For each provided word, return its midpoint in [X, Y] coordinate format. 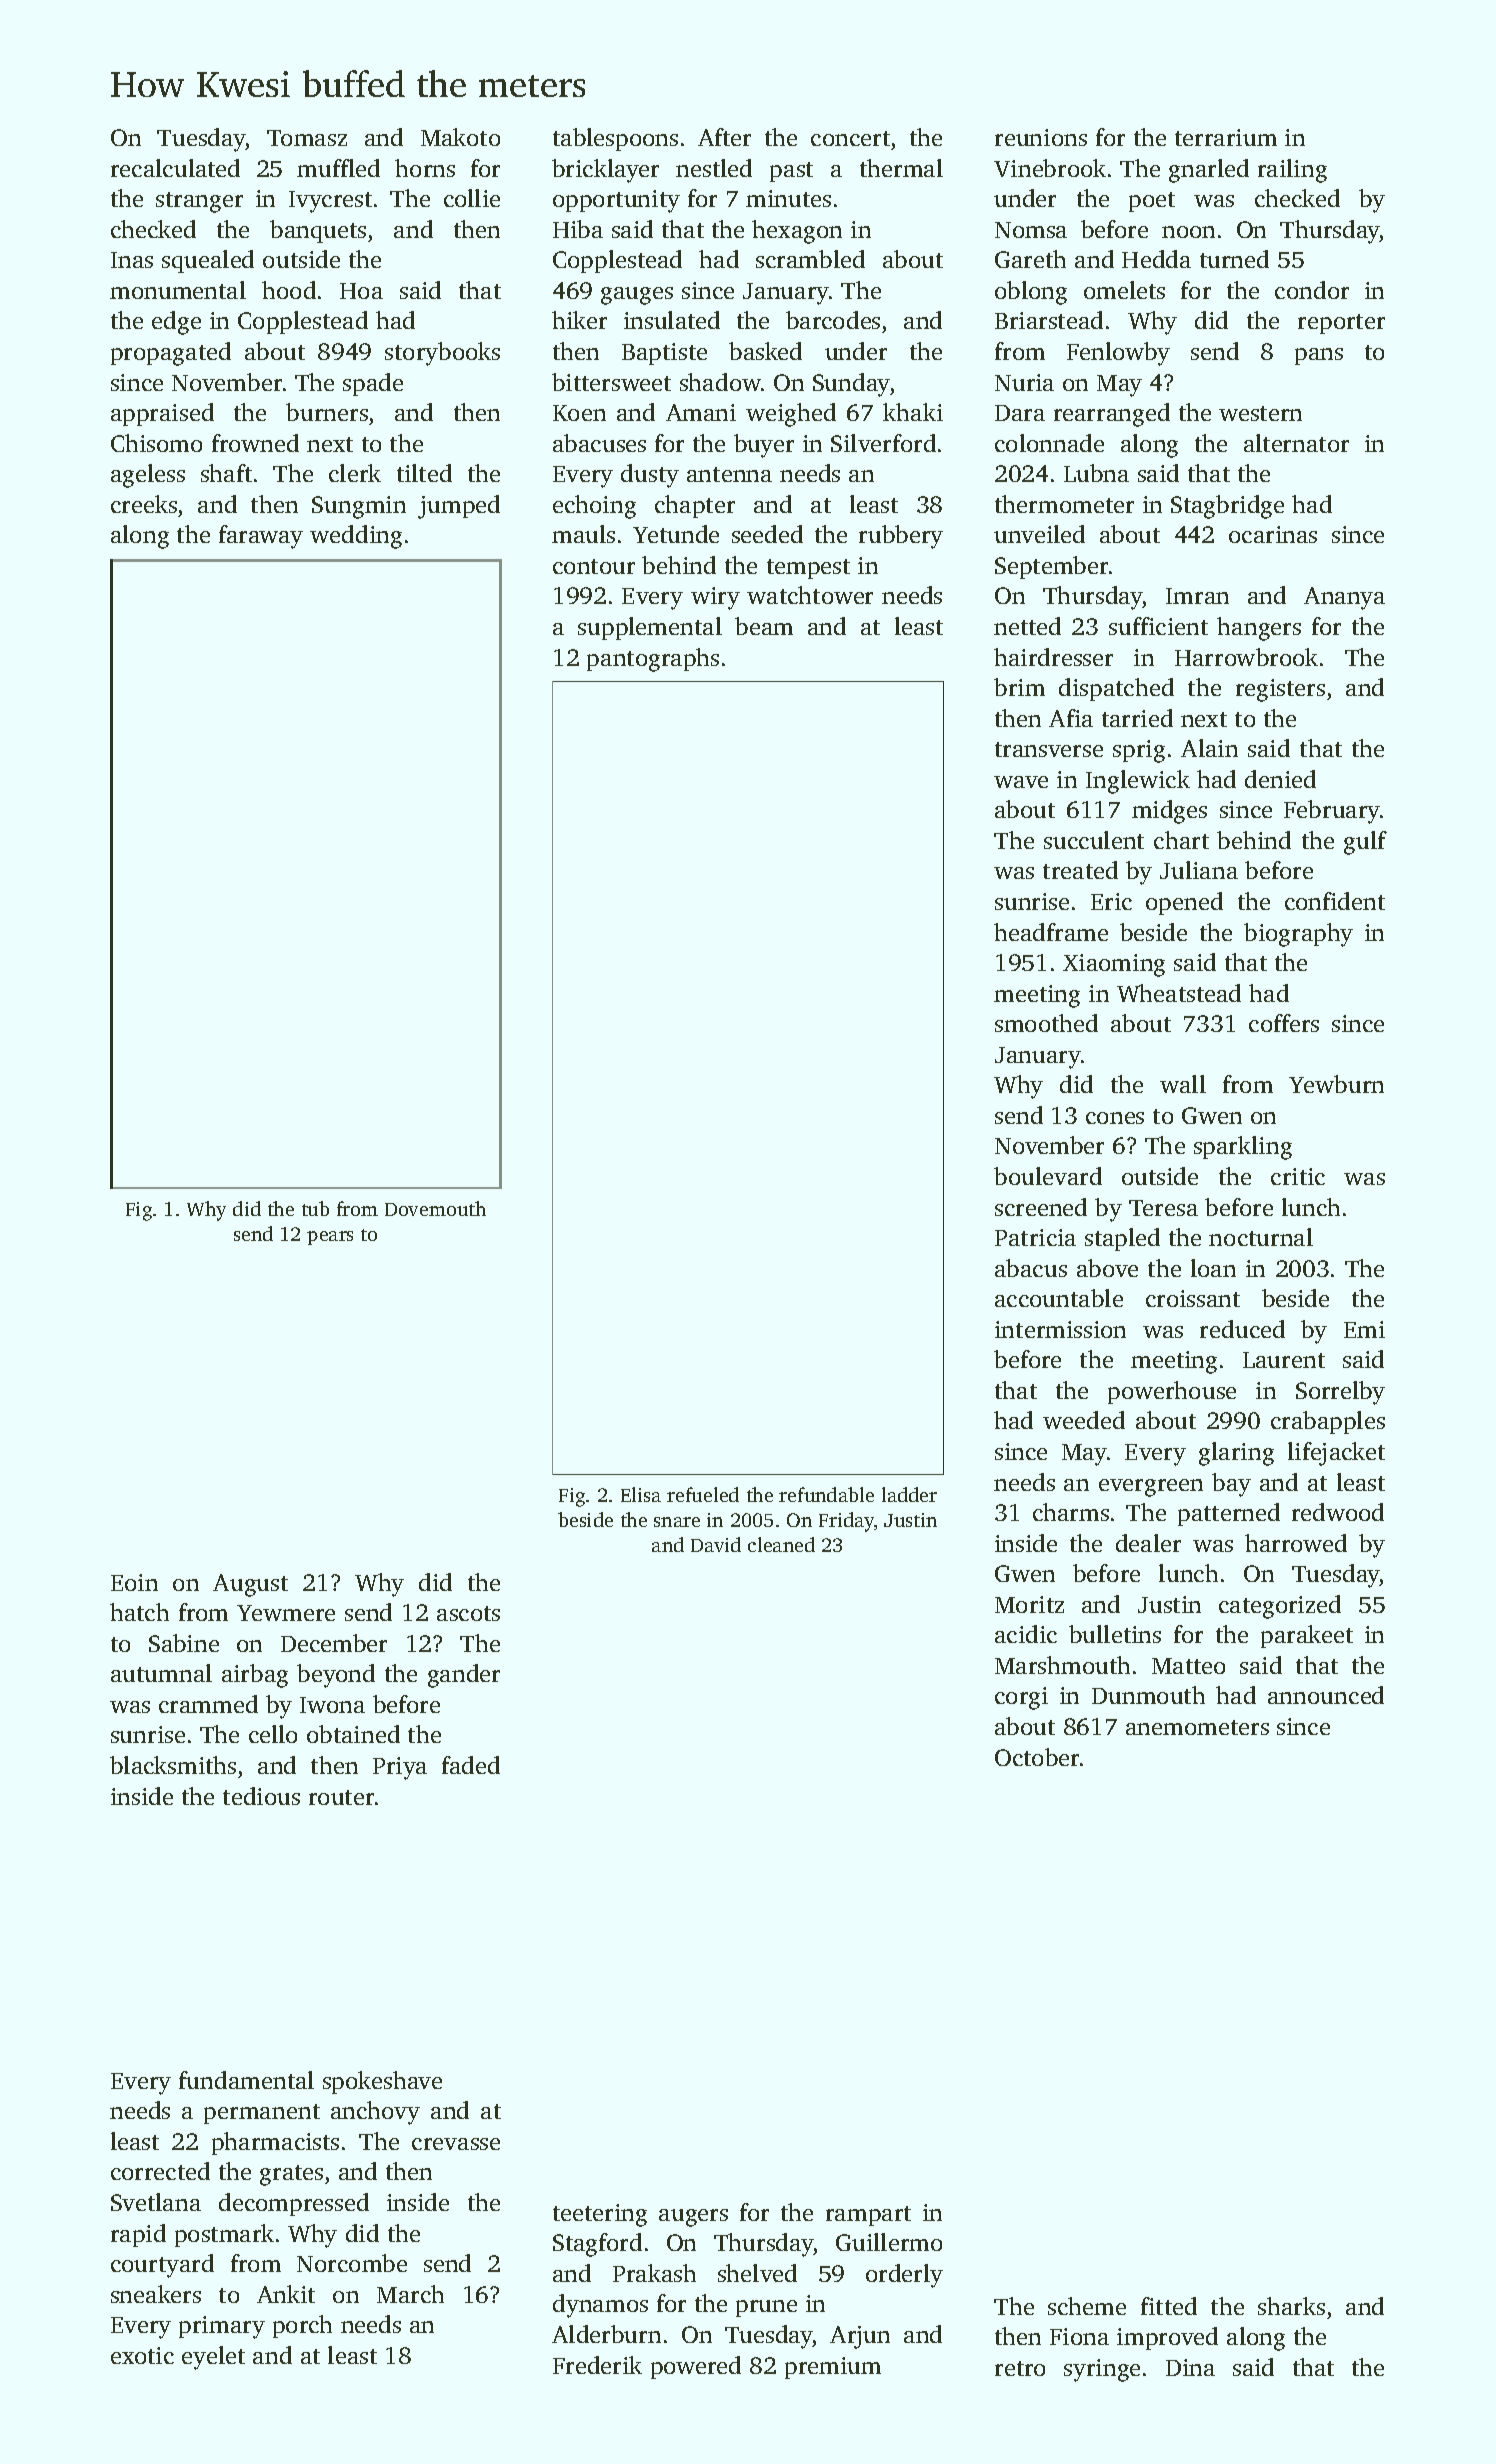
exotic [142, 2355]
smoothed [1046, 1023]
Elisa [641, 1494]
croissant [1193, 1298]
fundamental [246, 2080]
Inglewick [1138, 782]
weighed [791, 415]
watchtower [810, 595]
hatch [139, 1612]
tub [315, 1208]
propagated [171, 354]
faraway [261, 537]
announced [1326, 1695]
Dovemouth [435, 1208]
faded [471, 1765]
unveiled [1039, 534]
